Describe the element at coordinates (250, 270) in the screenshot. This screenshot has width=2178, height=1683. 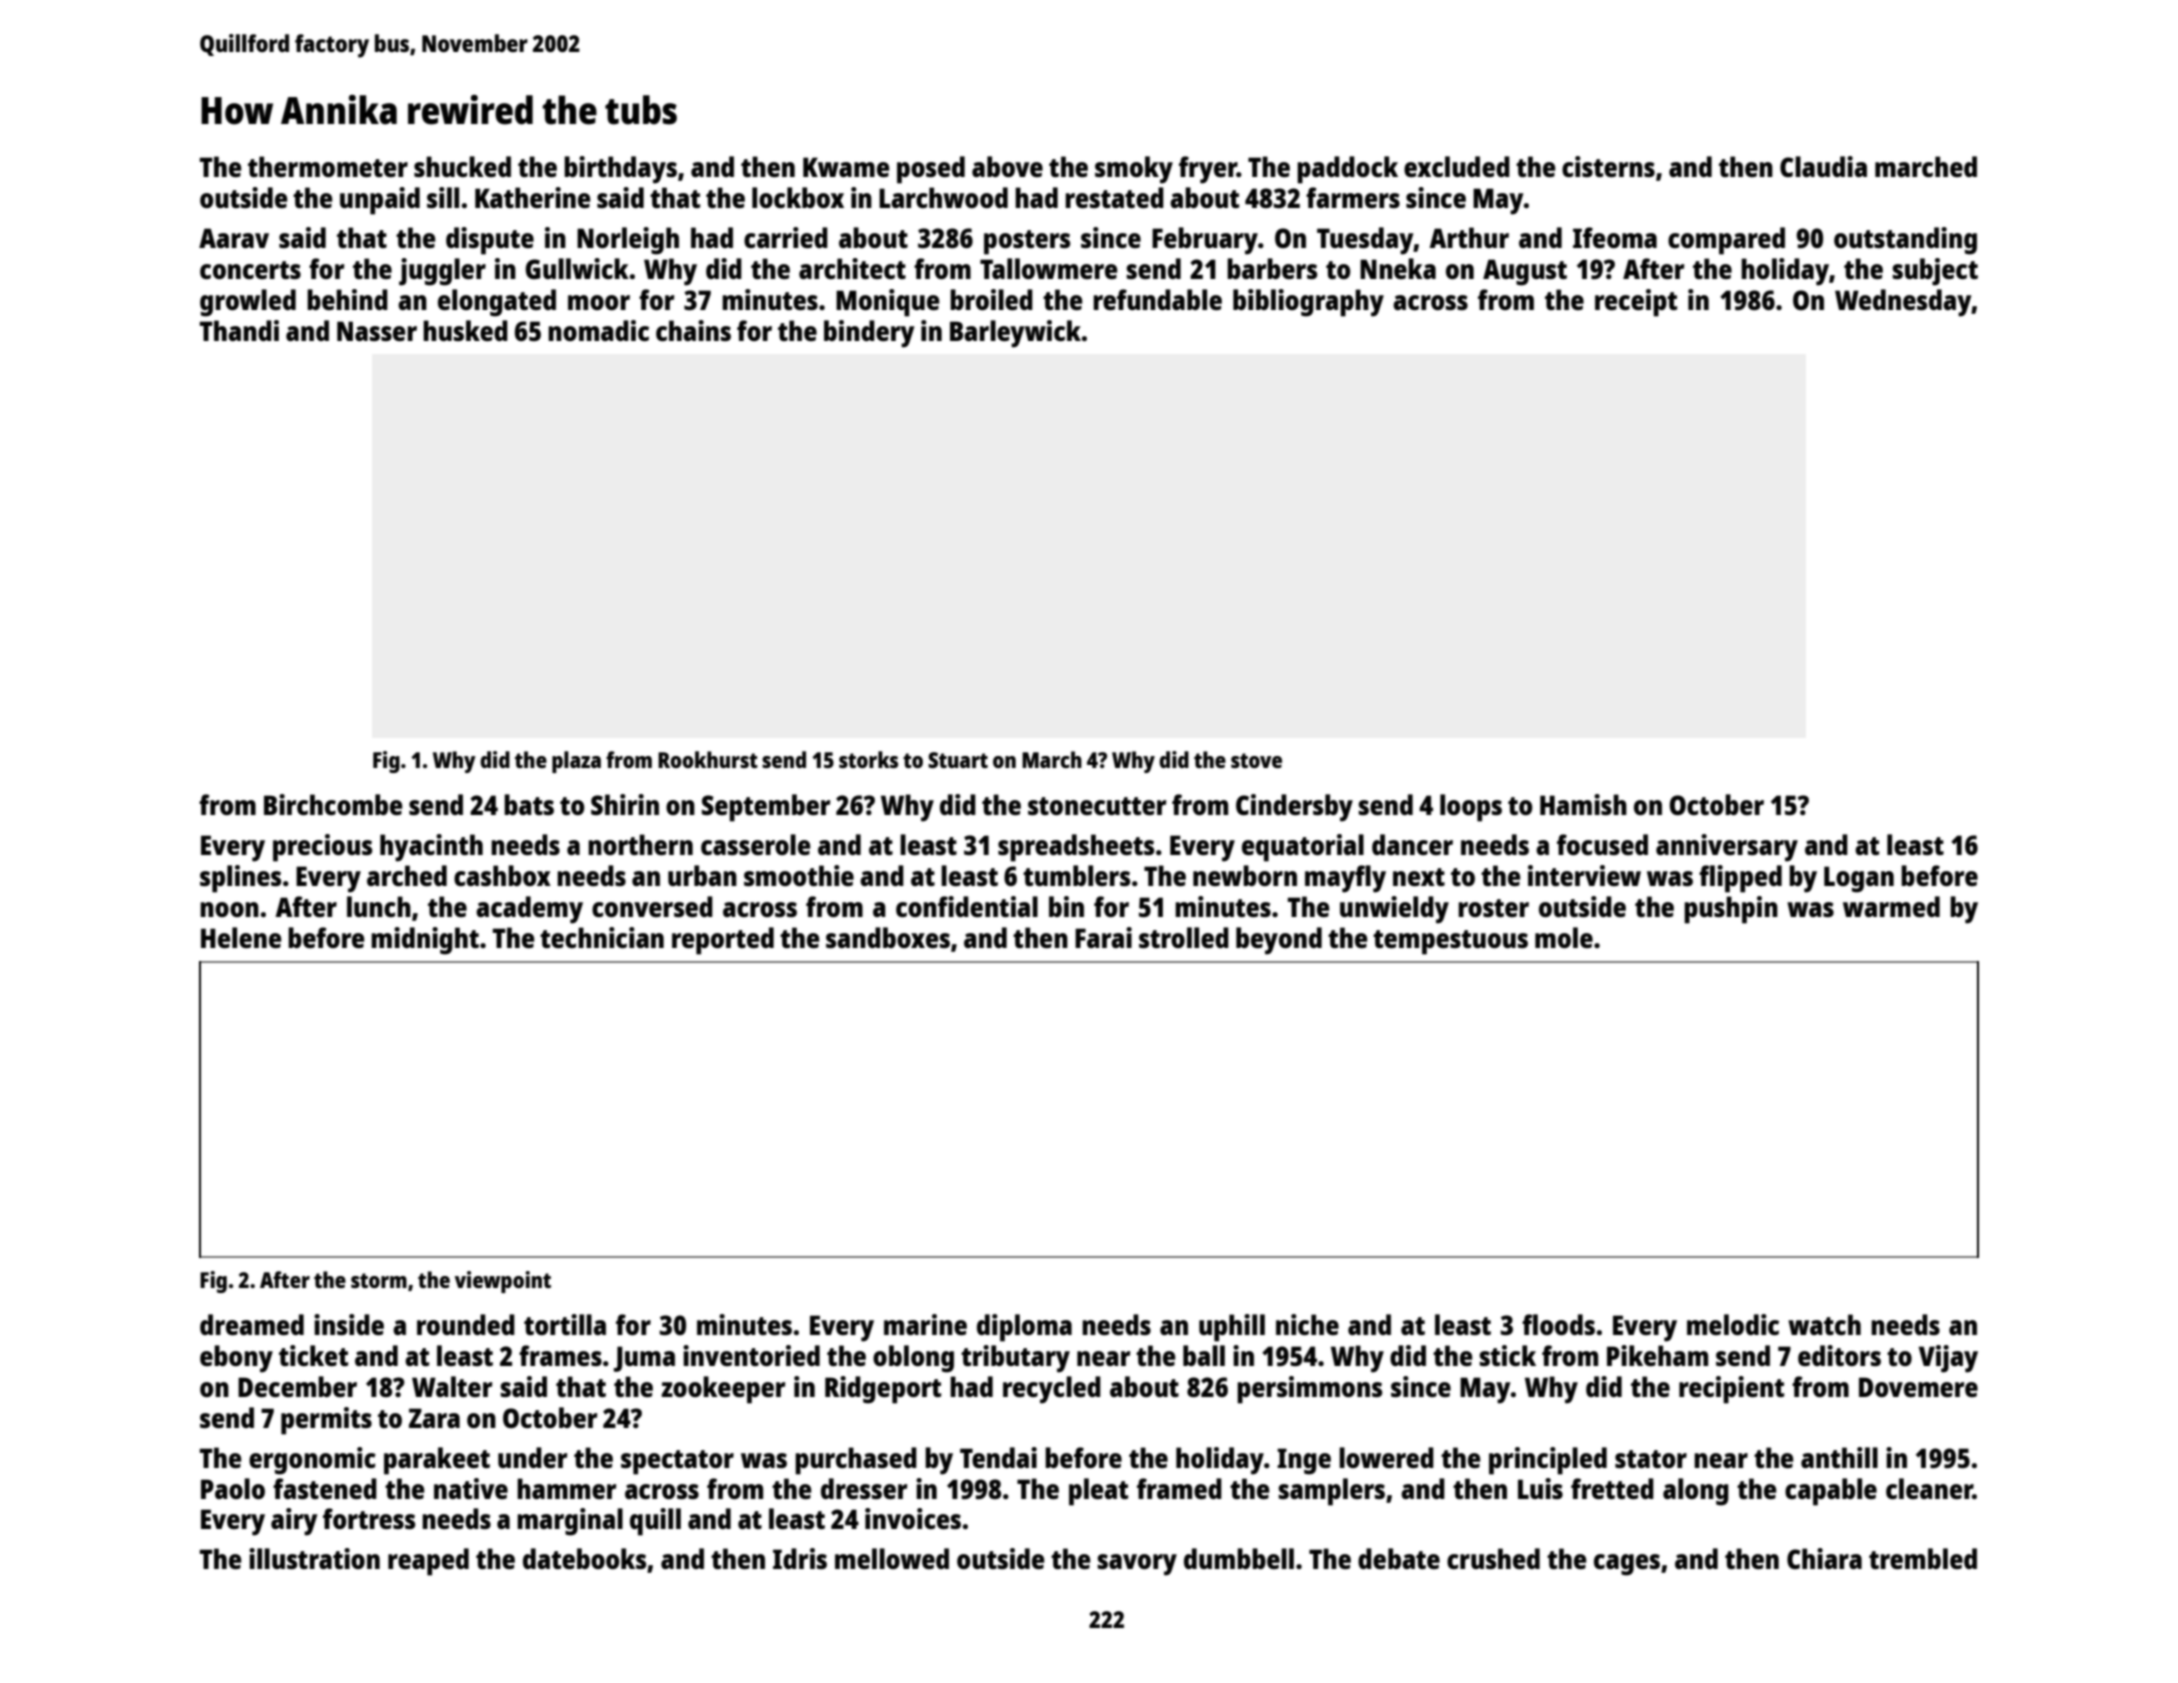
I see `concerts` at that location.
